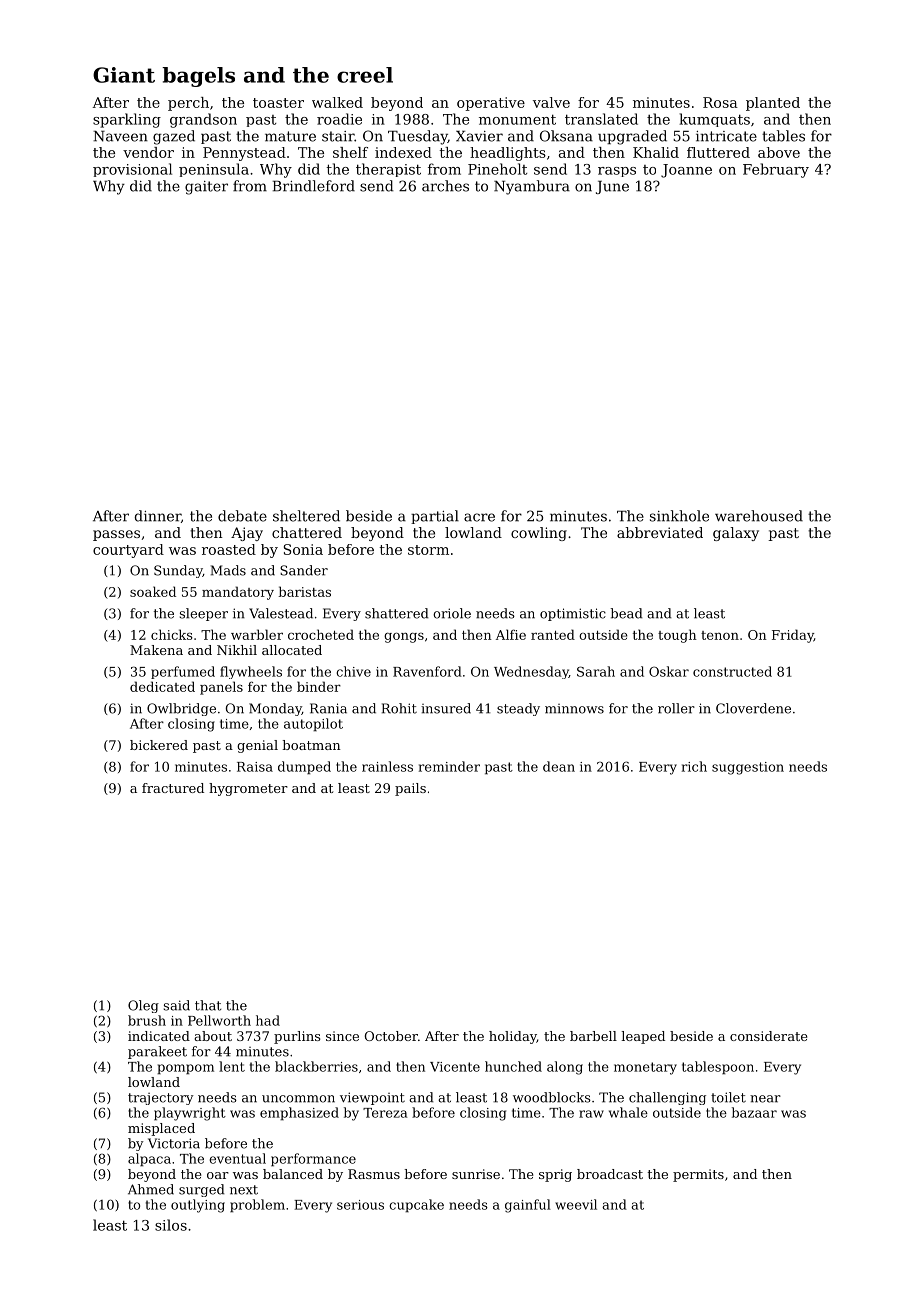 Image resolution: width=924 pixels, height=1314 pixels. What do you see at coordinates (566, 136) in the document?
I see `Oksana` at bounding box center [566, 136].
